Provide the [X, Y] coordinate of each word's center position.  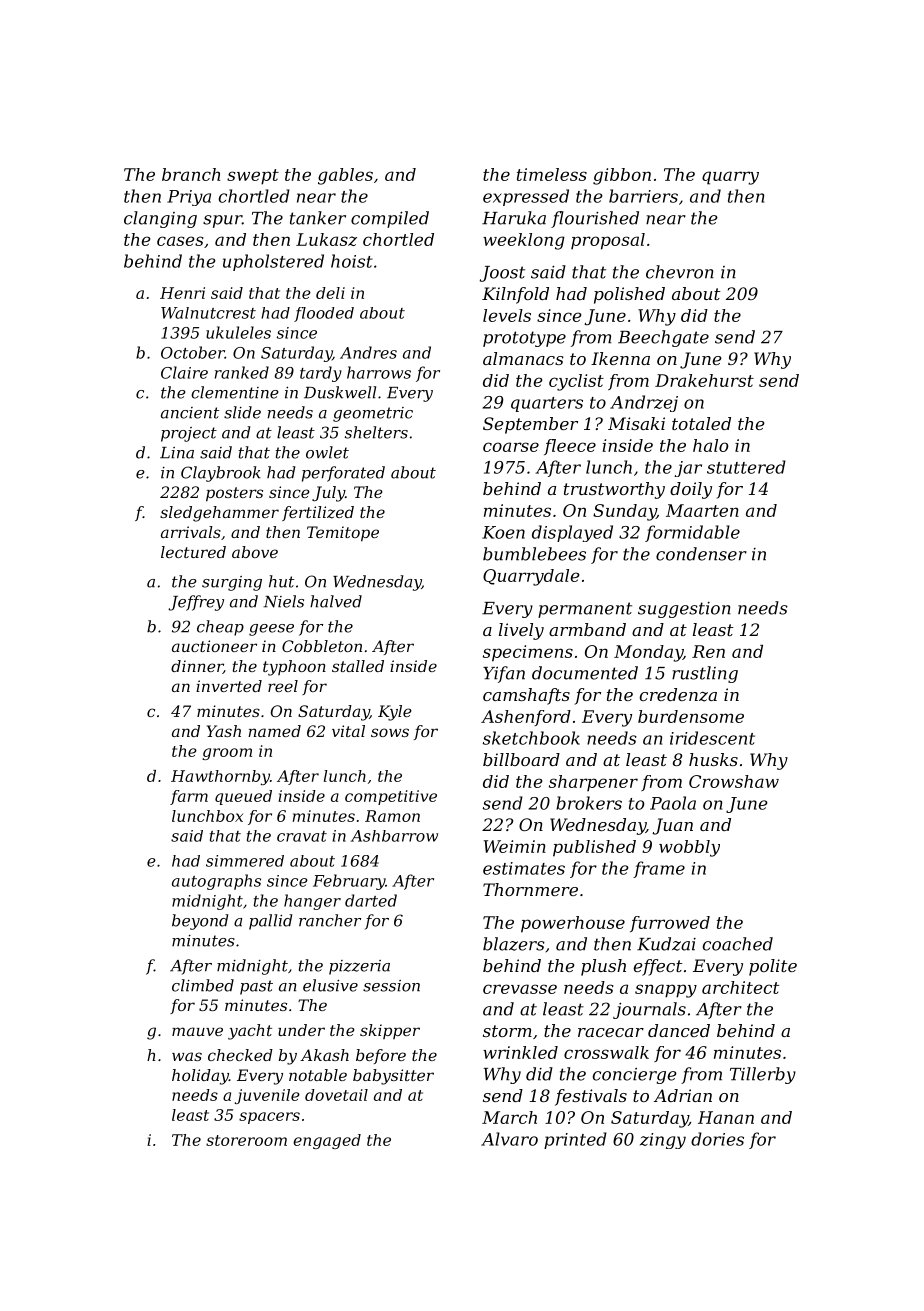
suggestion [684, 610]
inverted [229, 686]
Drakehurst [704, 380]
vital [348, 731]
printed [575, 1140]
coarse [511, 447]
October [193, 352]
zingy [663, 1141]
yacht [250, 1032]
